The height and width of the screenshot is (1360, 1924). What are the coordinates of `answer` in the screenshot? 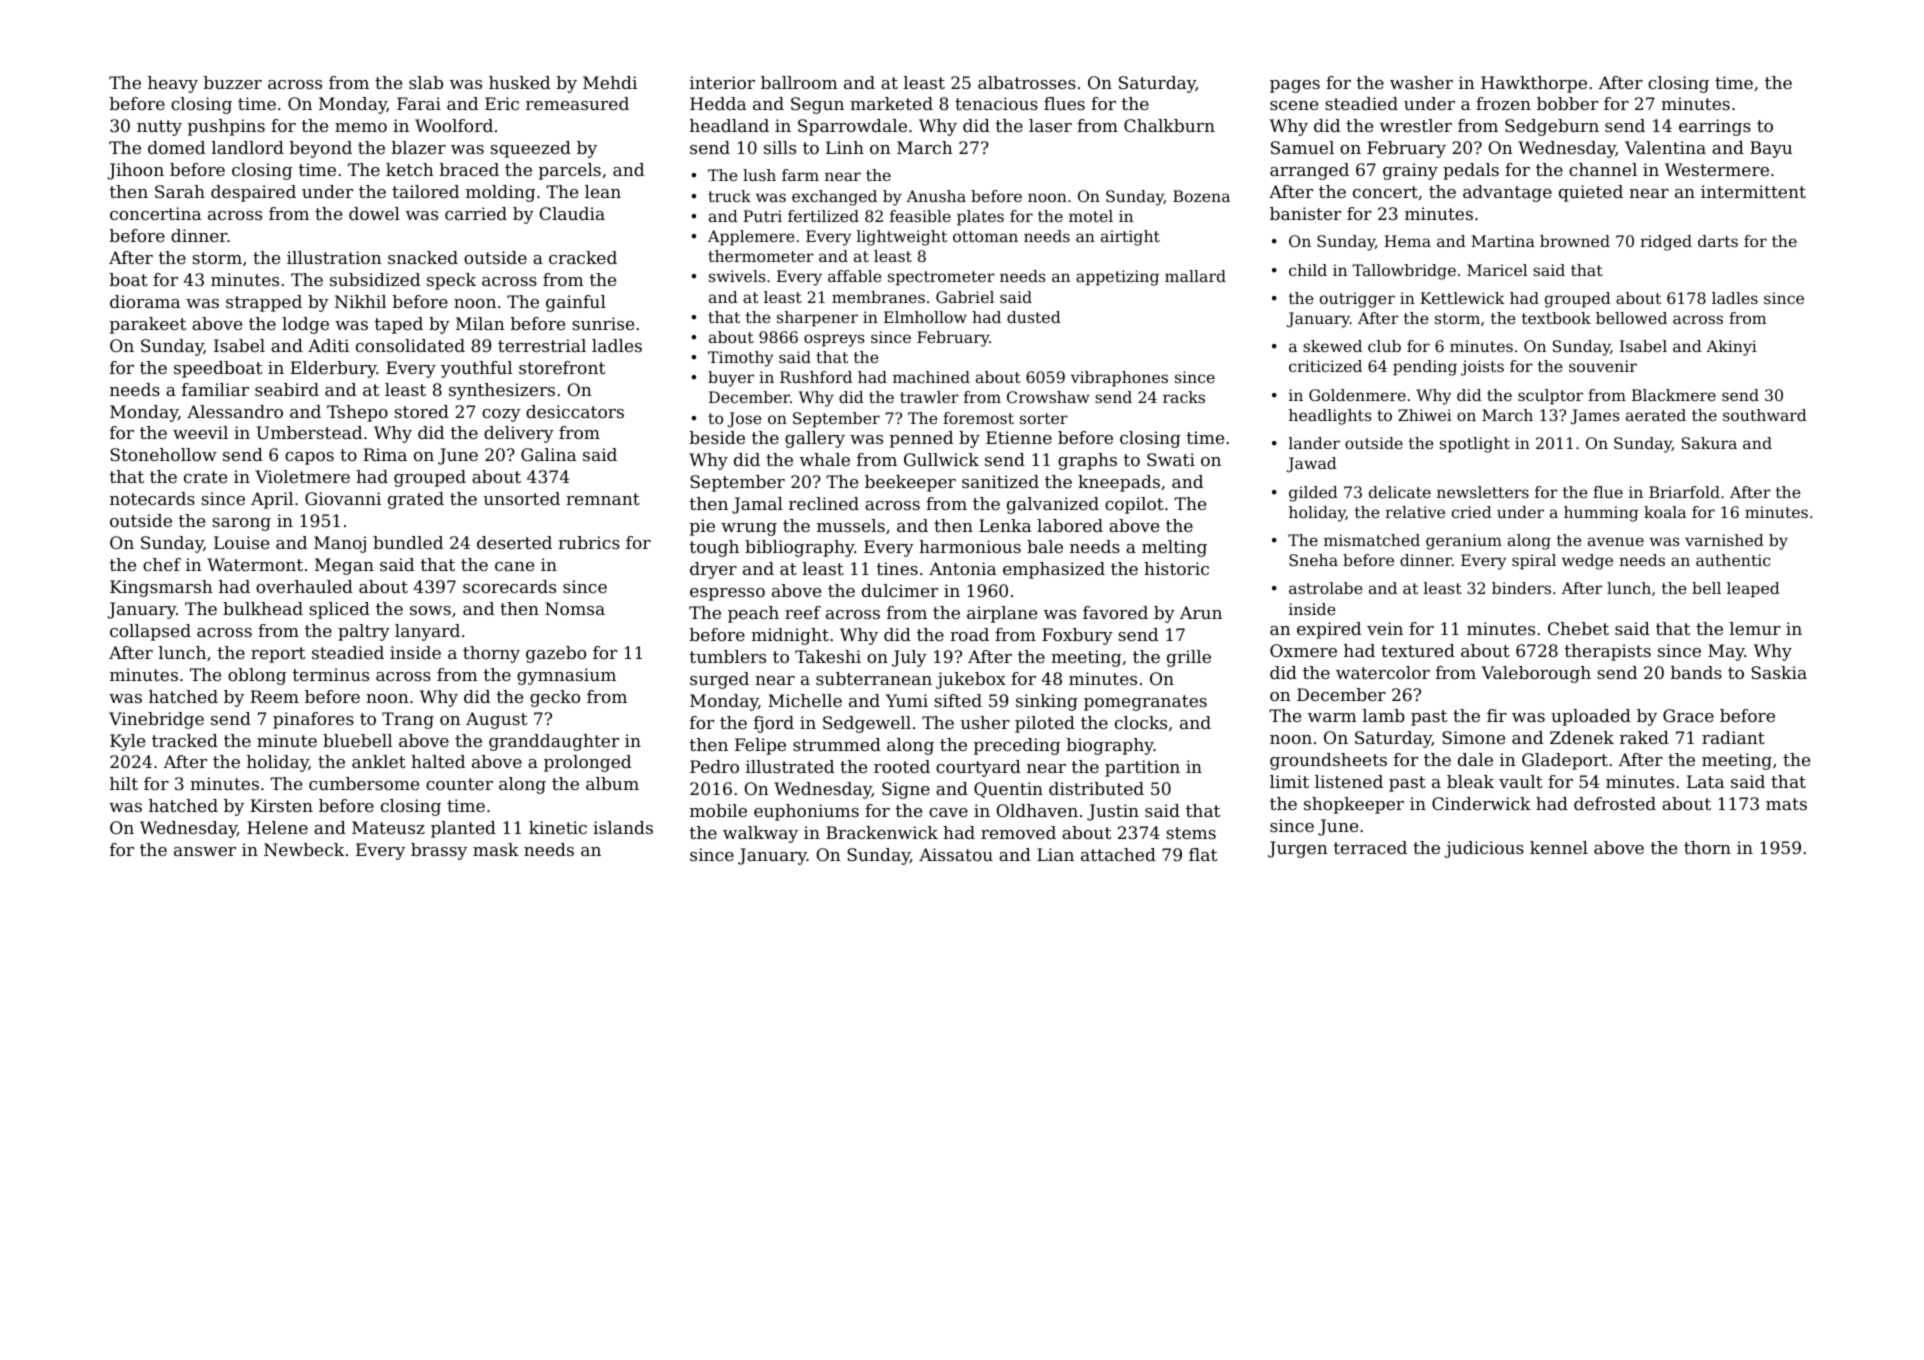 It's located at (205, 851).
